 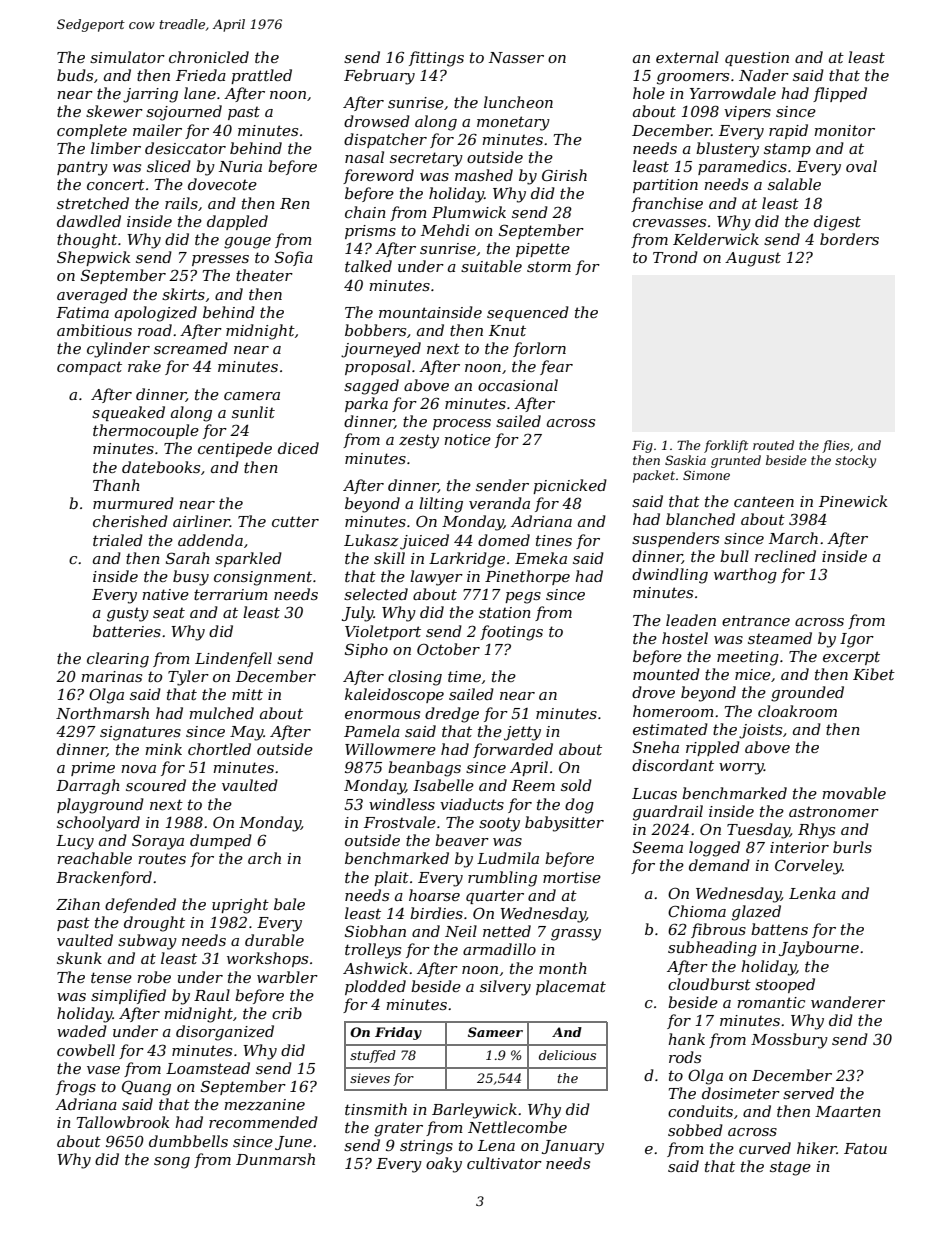 I want to click on suitable, so click(x=491, y=266).
